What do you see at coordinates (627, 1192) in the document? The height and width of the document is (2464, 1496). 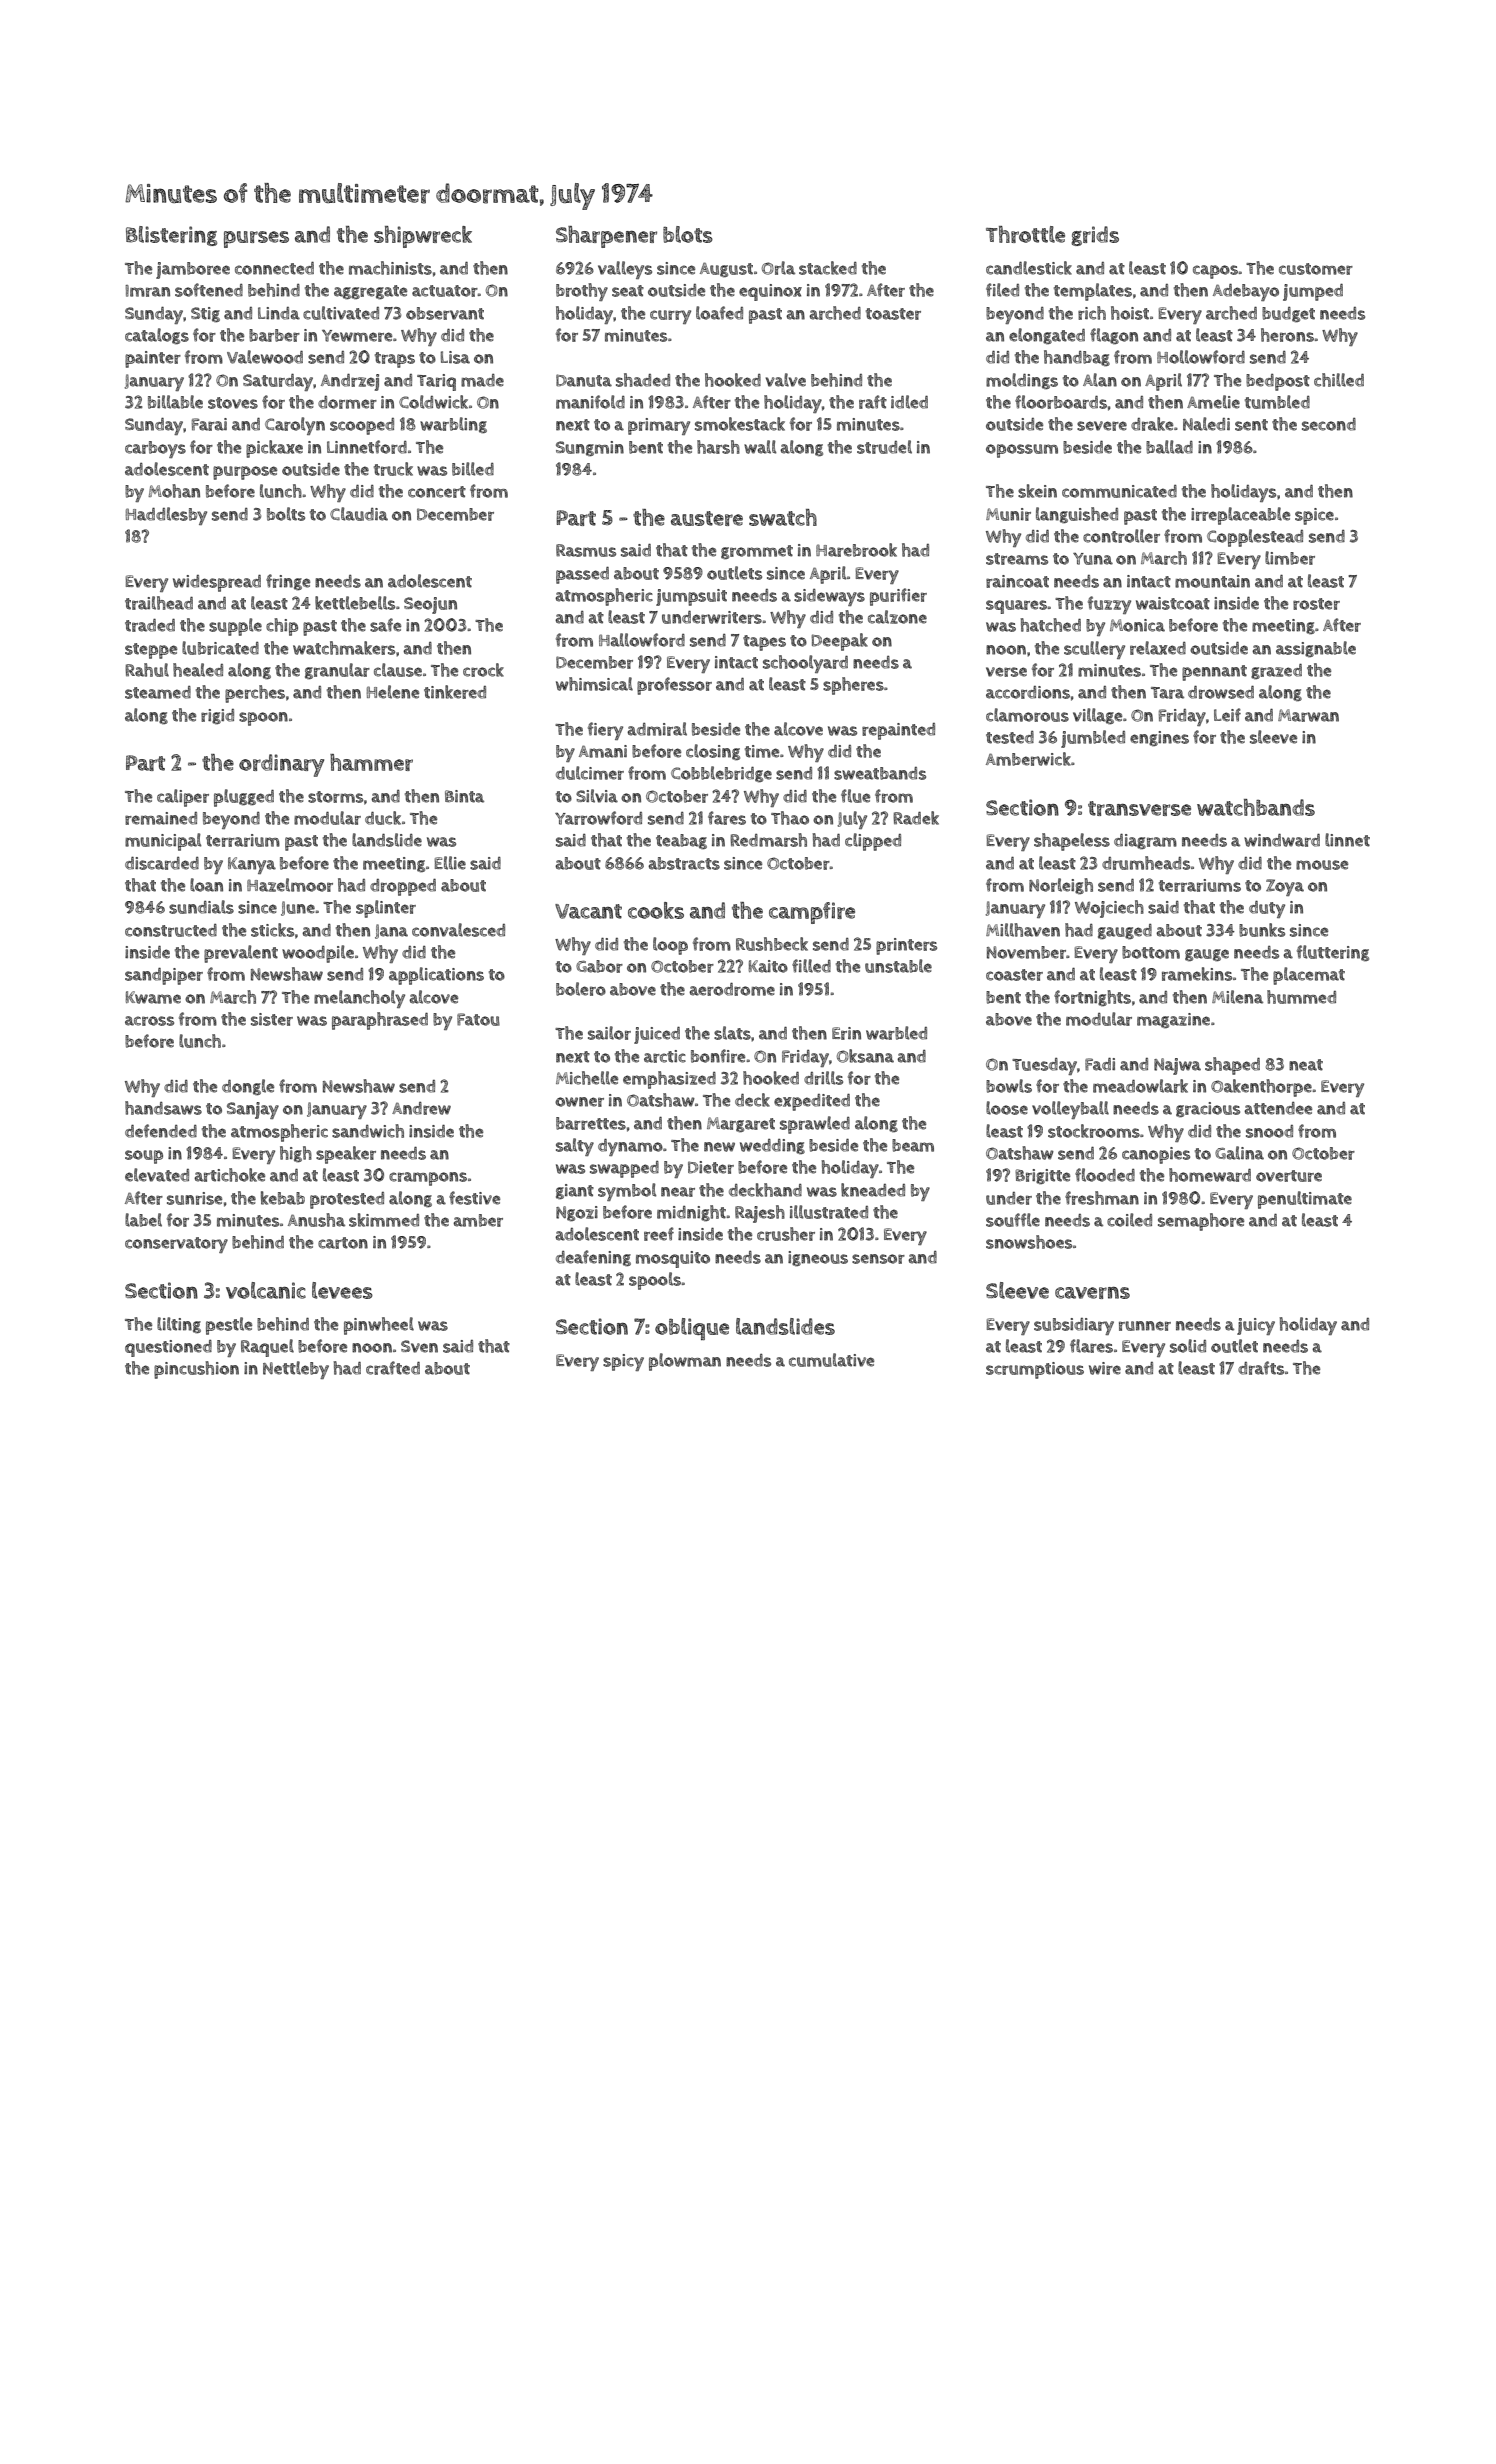 I see `symbol` at bounding box center [627, 1192].
